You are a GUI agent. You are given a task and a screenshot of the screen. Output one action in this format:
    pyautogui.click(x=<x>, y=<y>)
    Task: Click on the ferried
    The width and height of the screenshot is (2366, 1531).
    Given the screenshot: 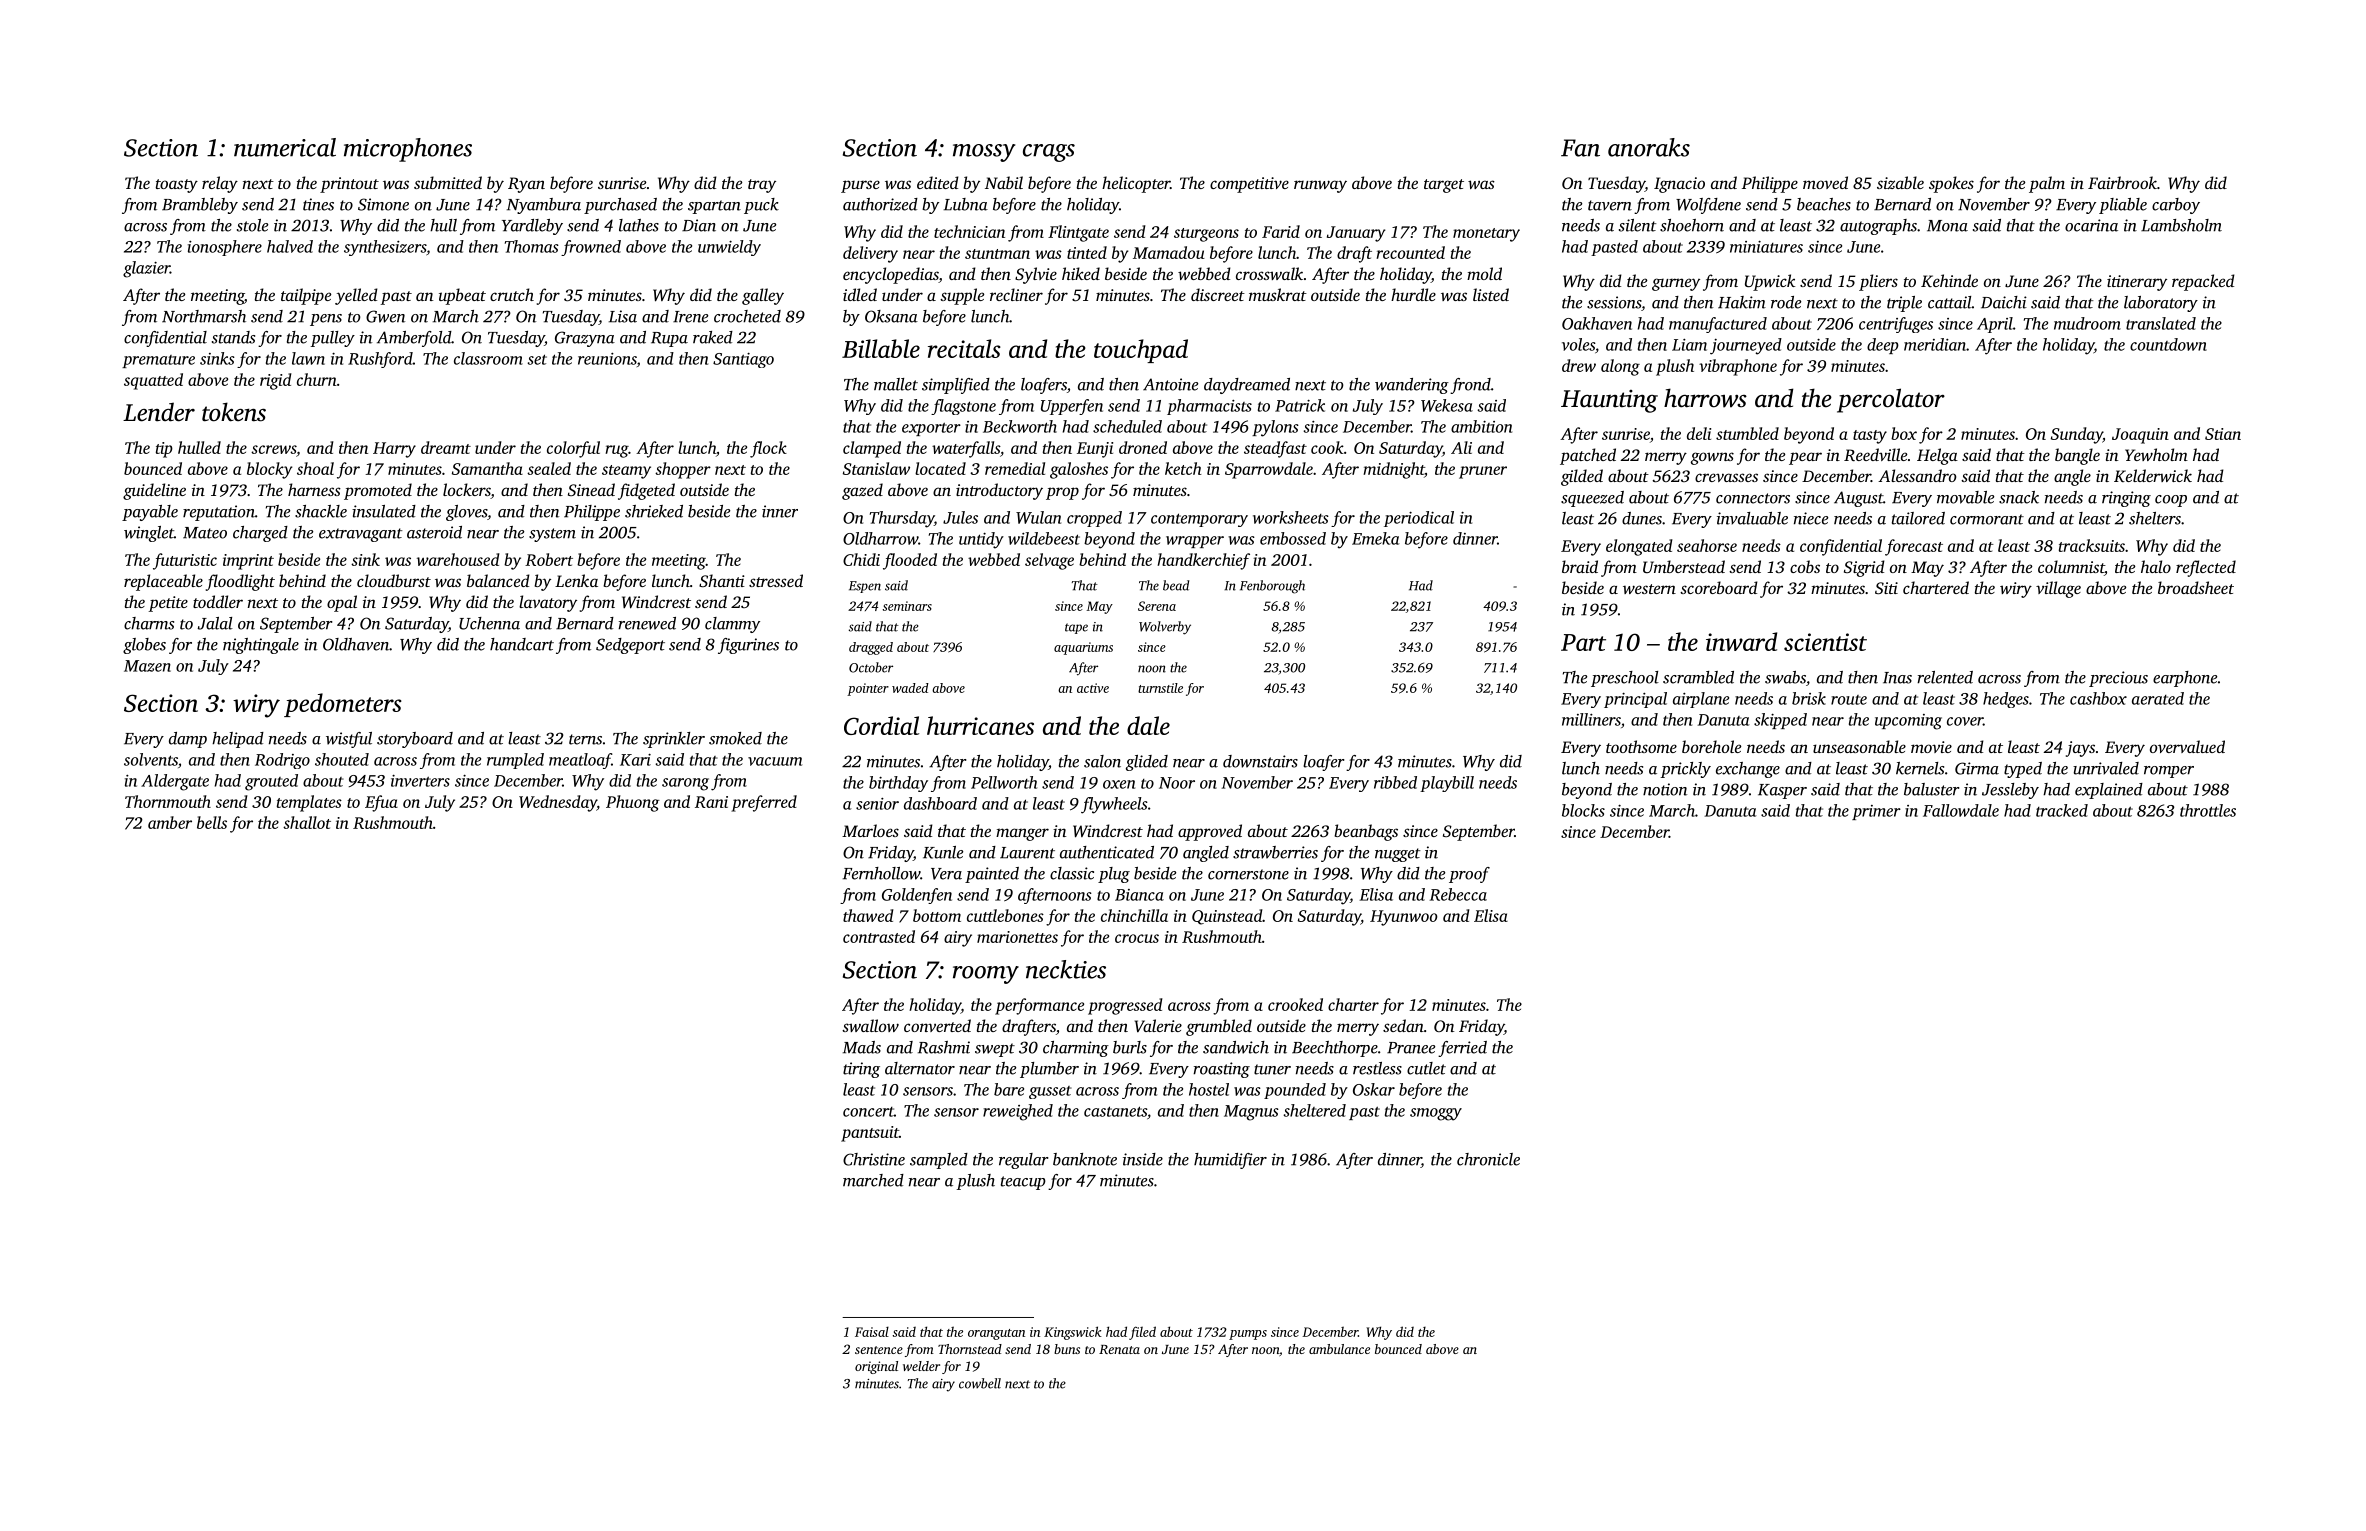 What is the action you would take?
    pyautogui.click(x=1462, y=1049)
